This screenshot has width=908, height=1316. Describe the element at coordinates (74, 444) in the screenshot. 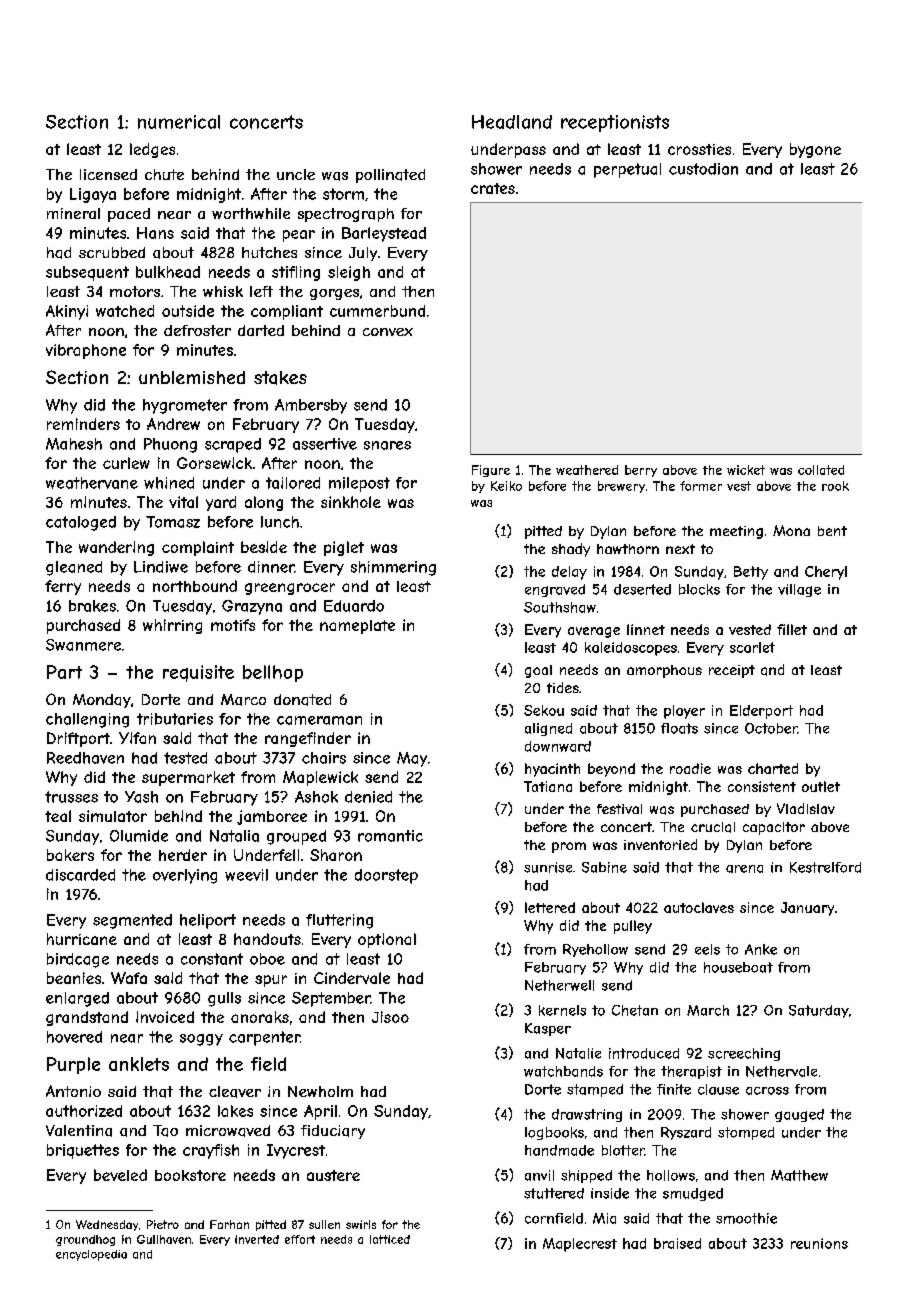

I see `Mahesh` at that location.
